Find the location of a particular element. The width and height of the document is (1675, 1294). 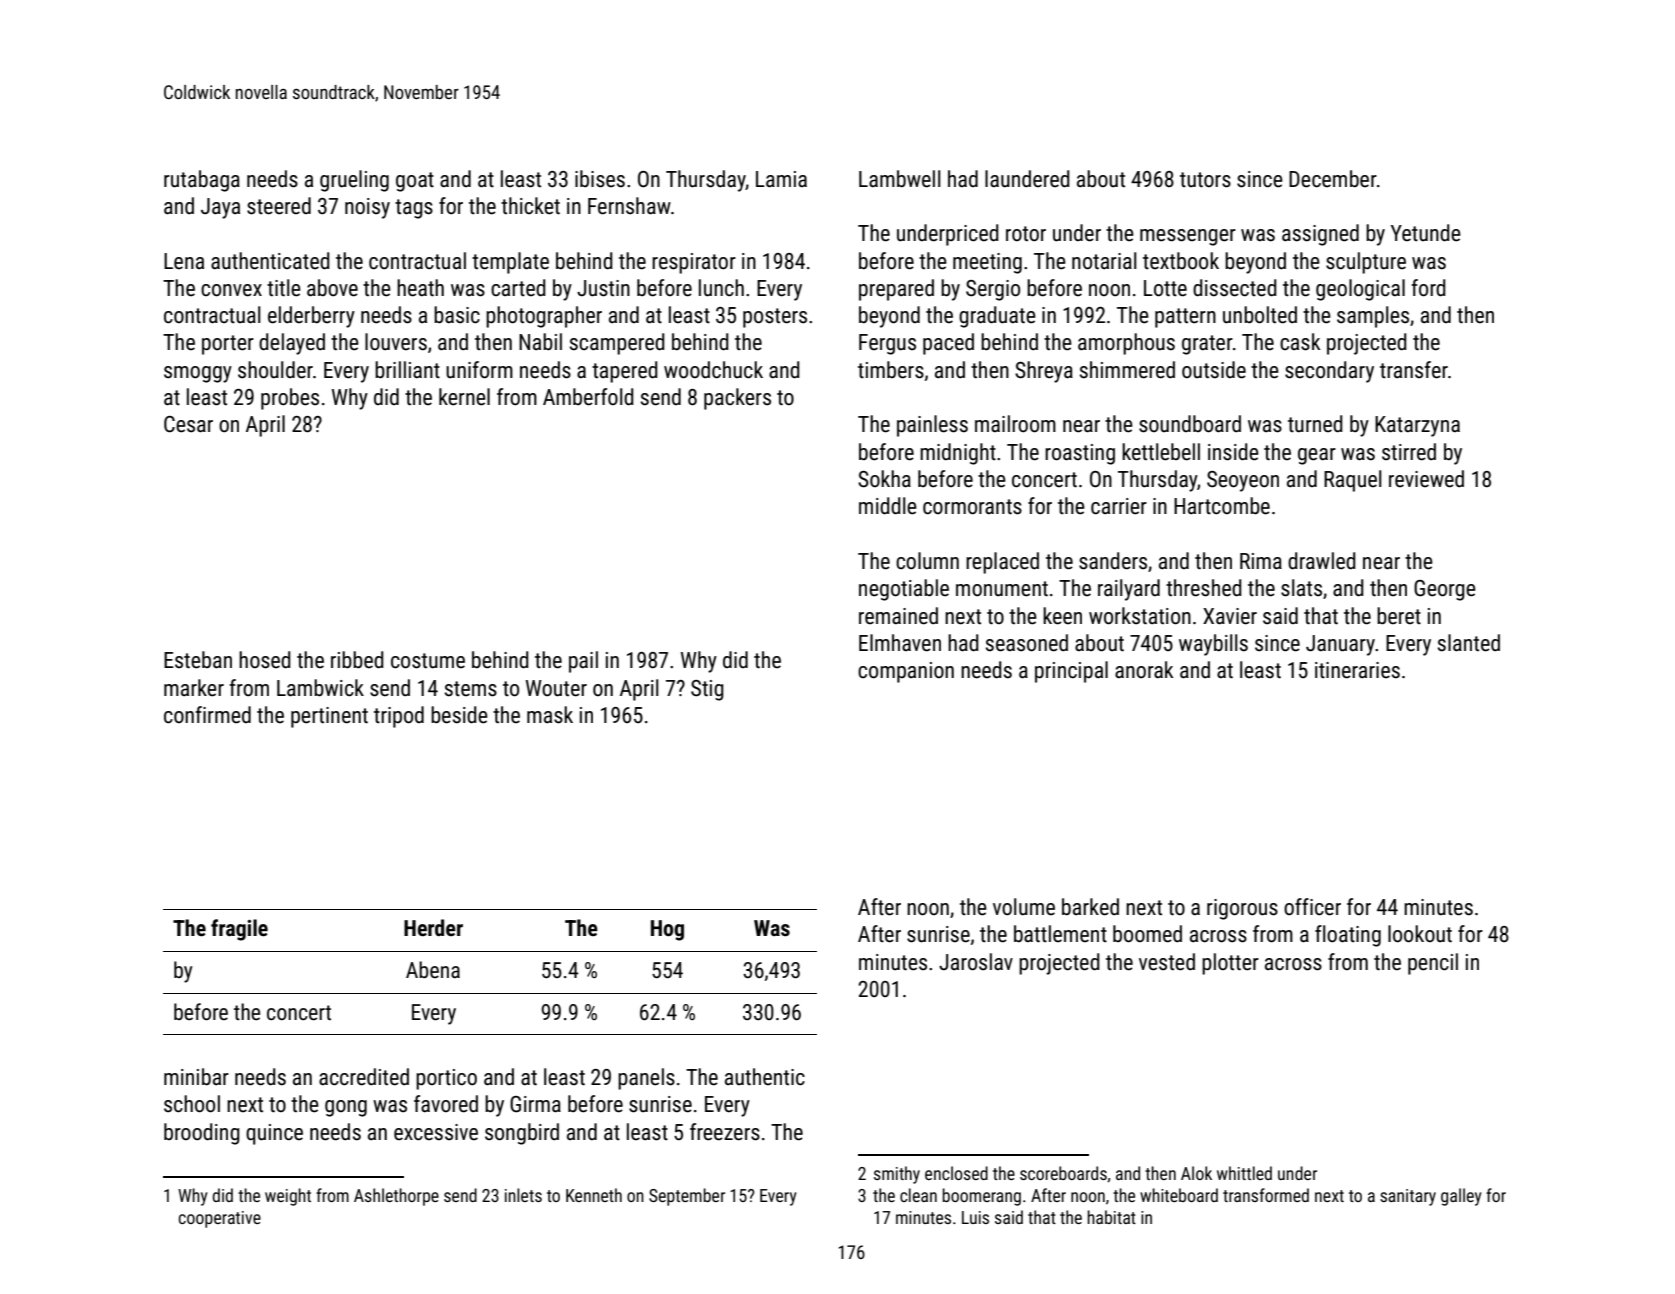

Esteban is located at coordinates (198, 660).
